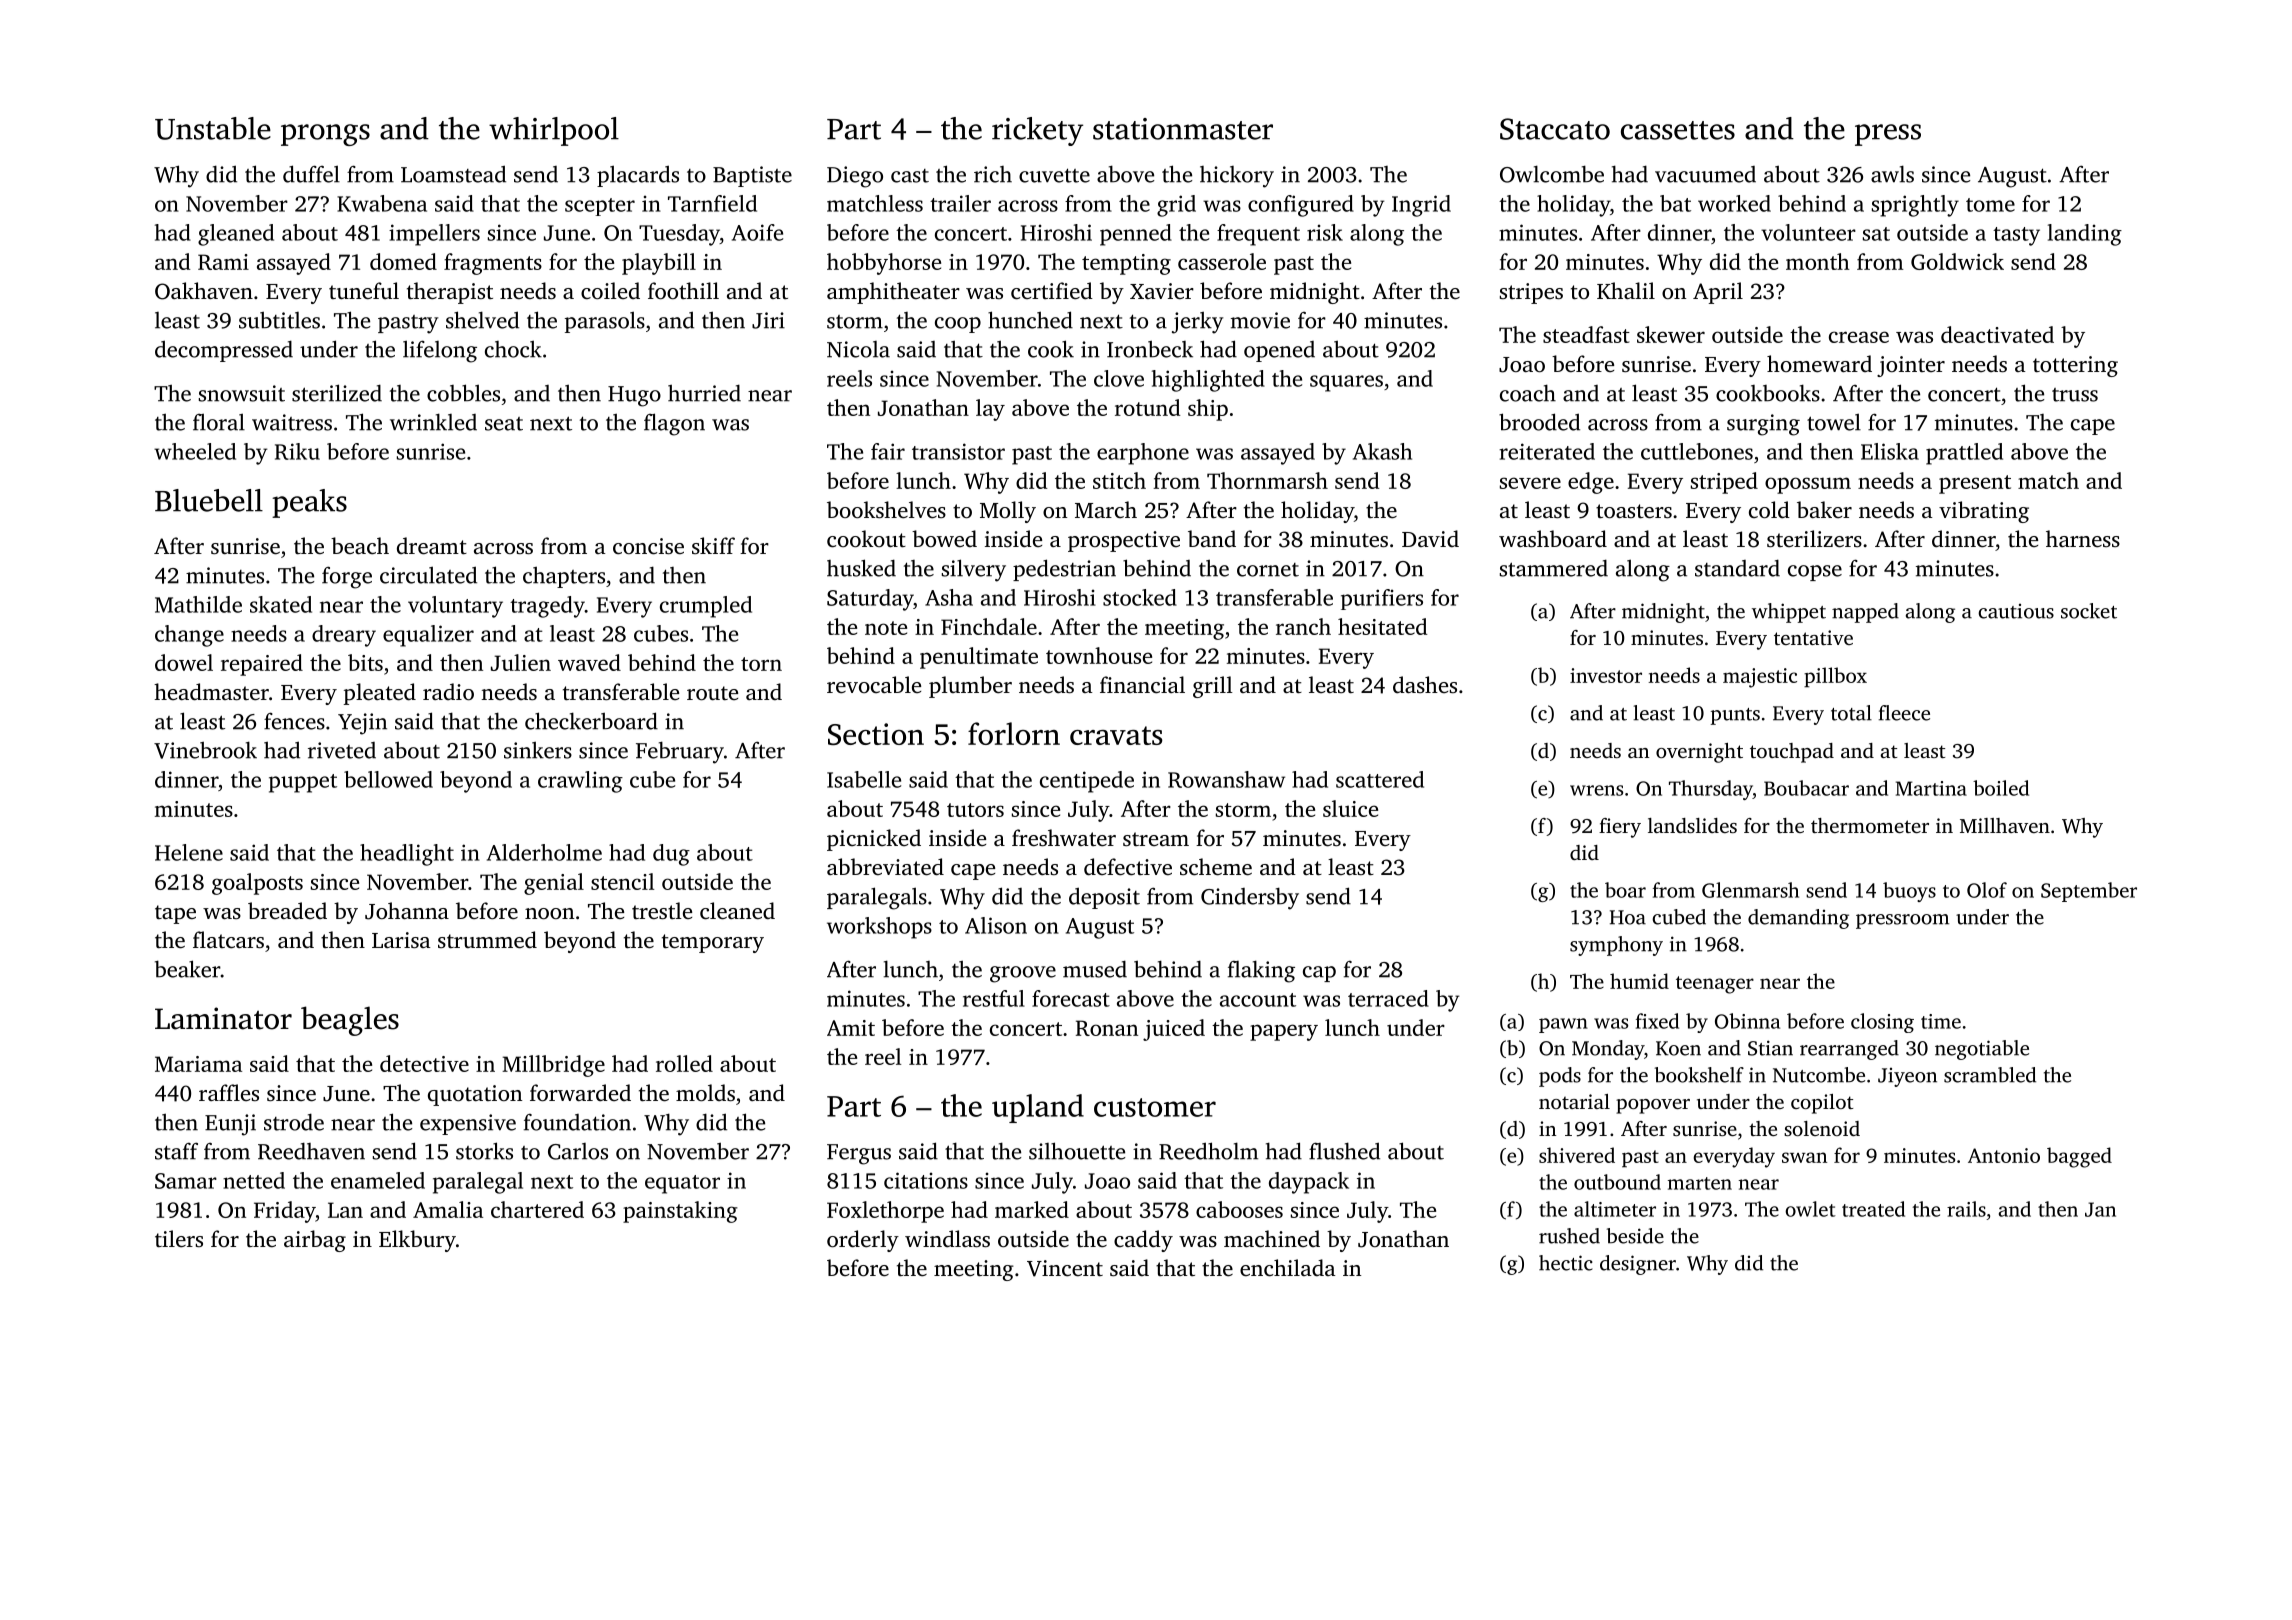  Describe the element at coordinates (1183, 129) in the document. I see `stationmaster` at that location.
